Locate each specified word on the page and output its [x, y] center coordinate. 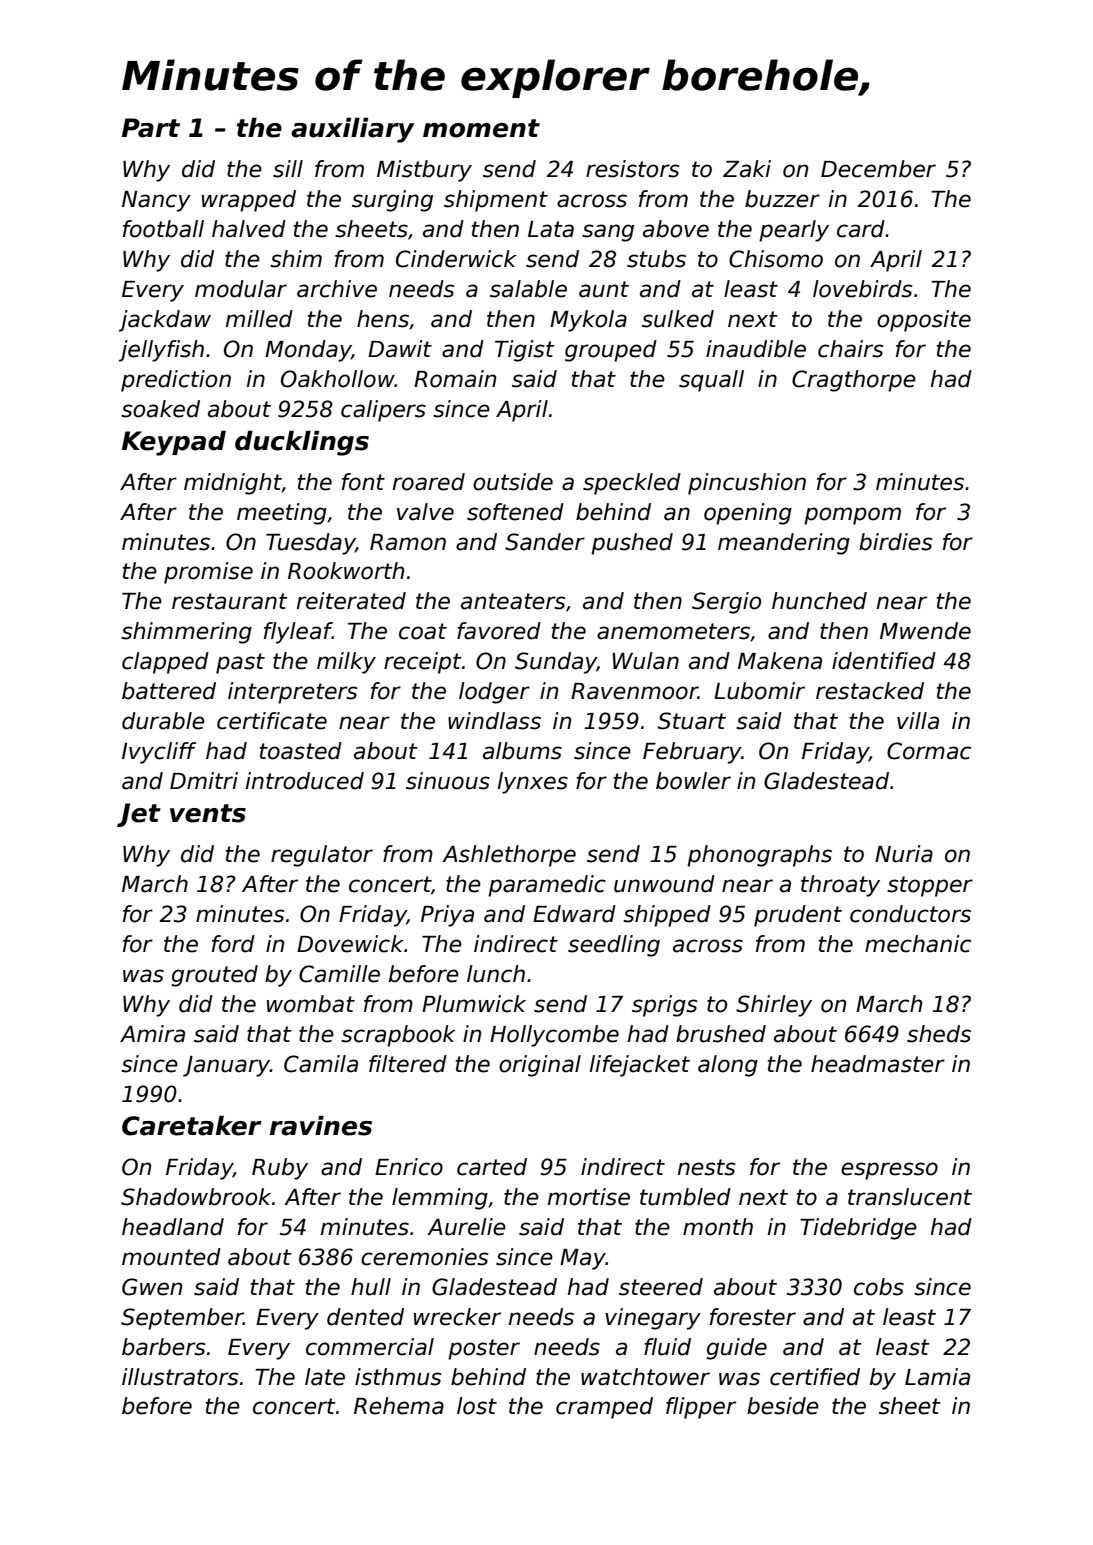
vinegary [653, 1319]
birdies [896, 542]
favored [499, 631]
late [325, 1377]
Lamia [937, 1377]
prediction [176, 381]
